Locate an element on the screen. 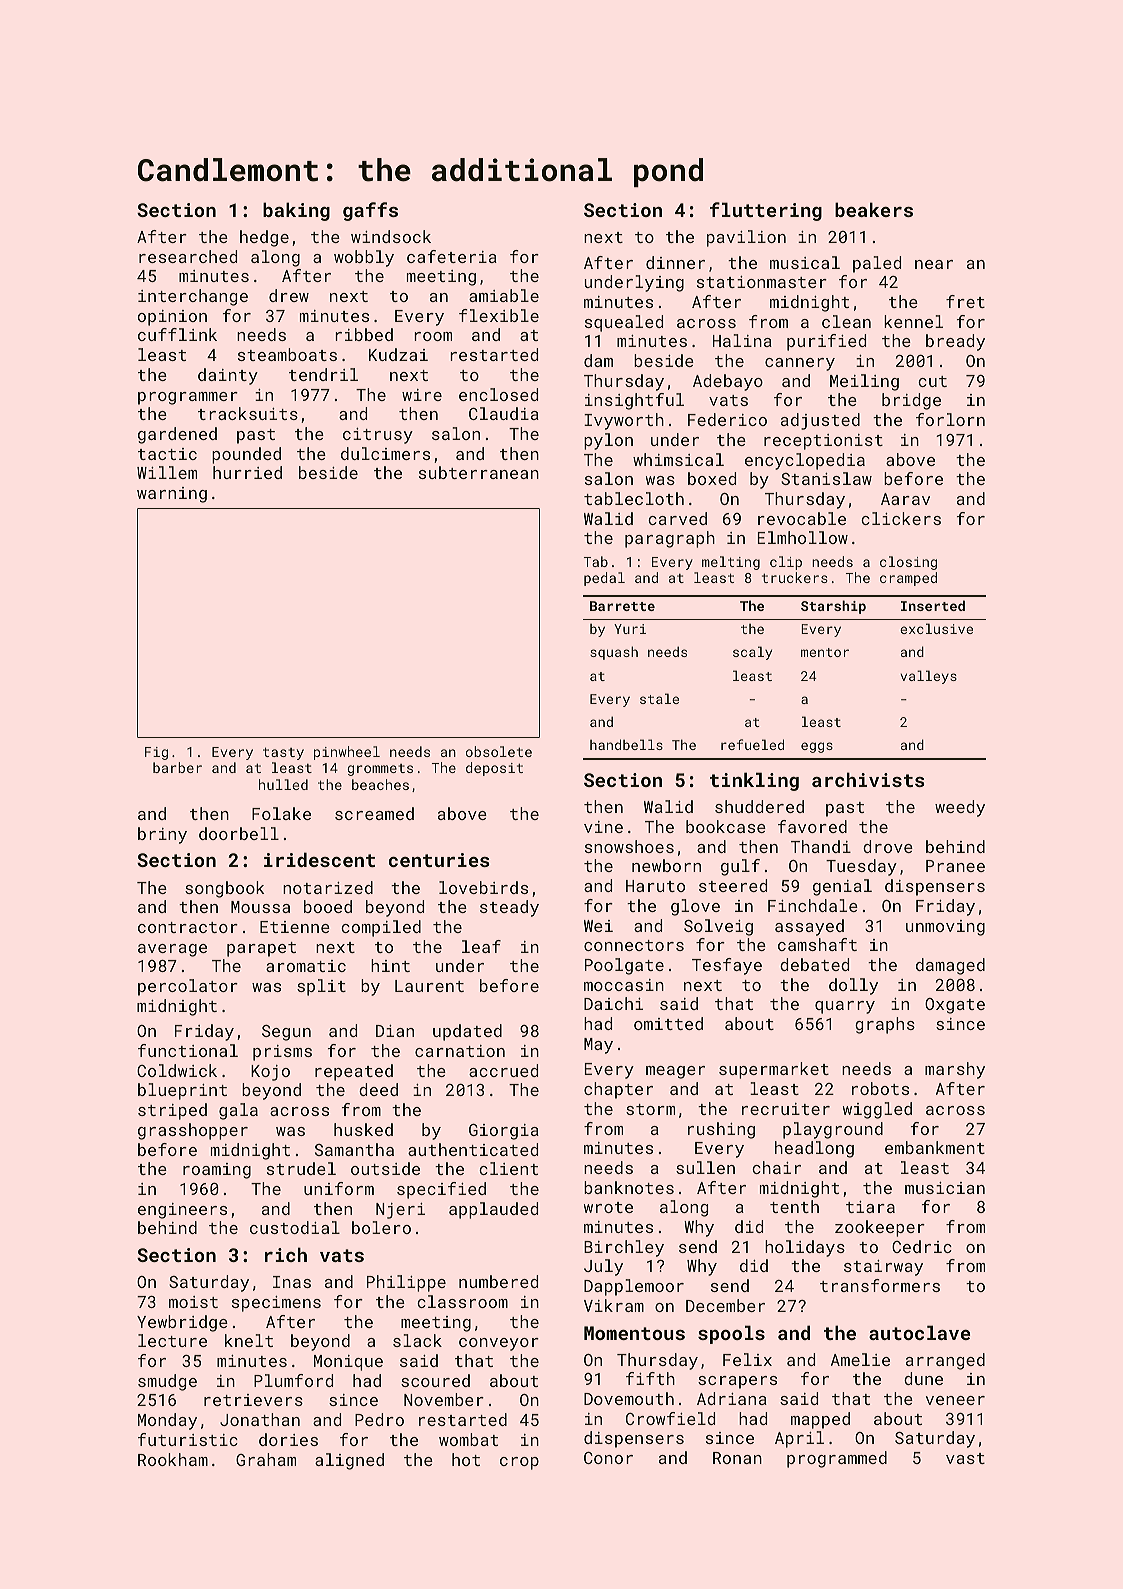  Fig is located at coordinates (156, 753).
